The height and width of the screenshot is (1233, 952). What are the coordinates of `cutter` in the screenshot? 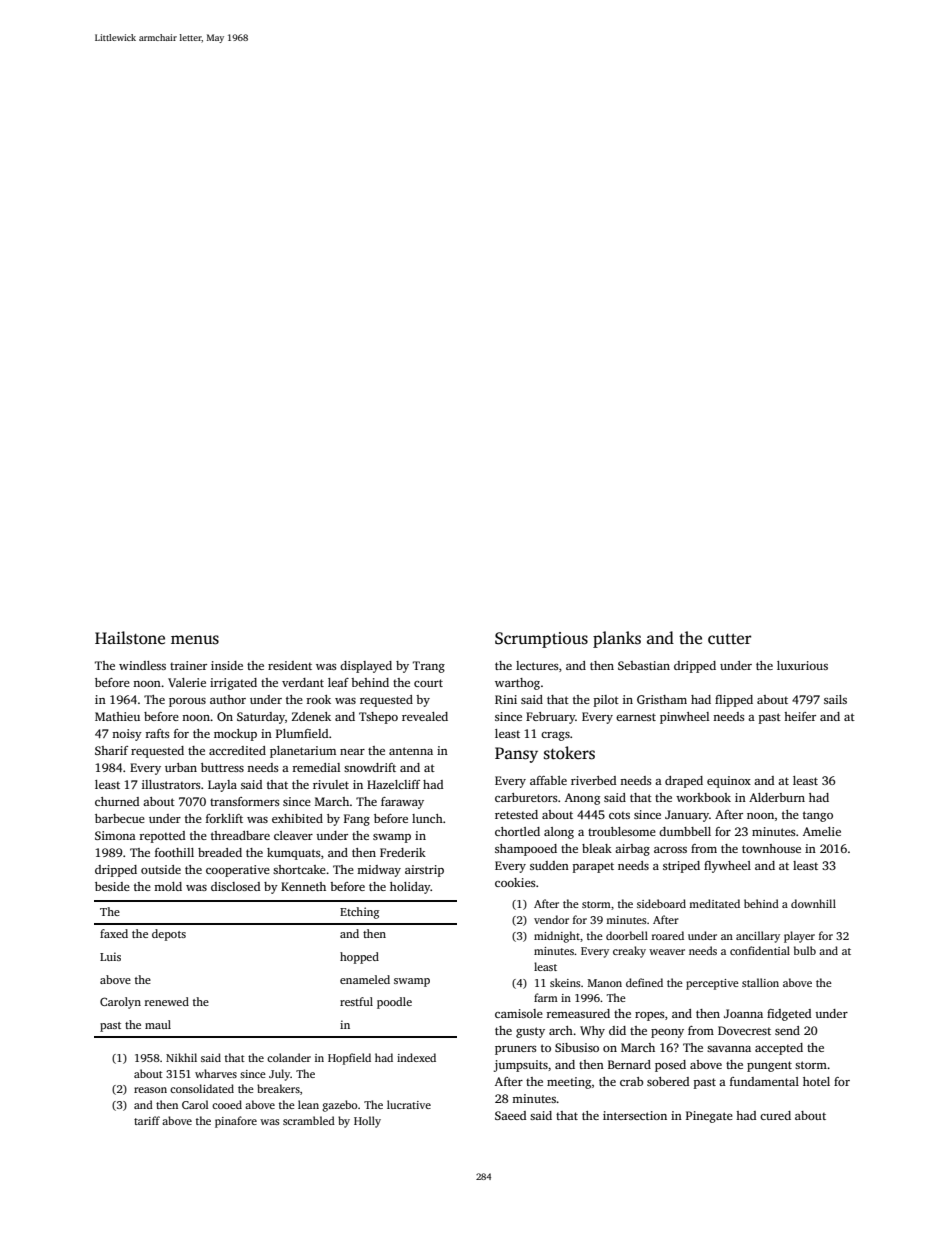 It's located at (729, 639).
